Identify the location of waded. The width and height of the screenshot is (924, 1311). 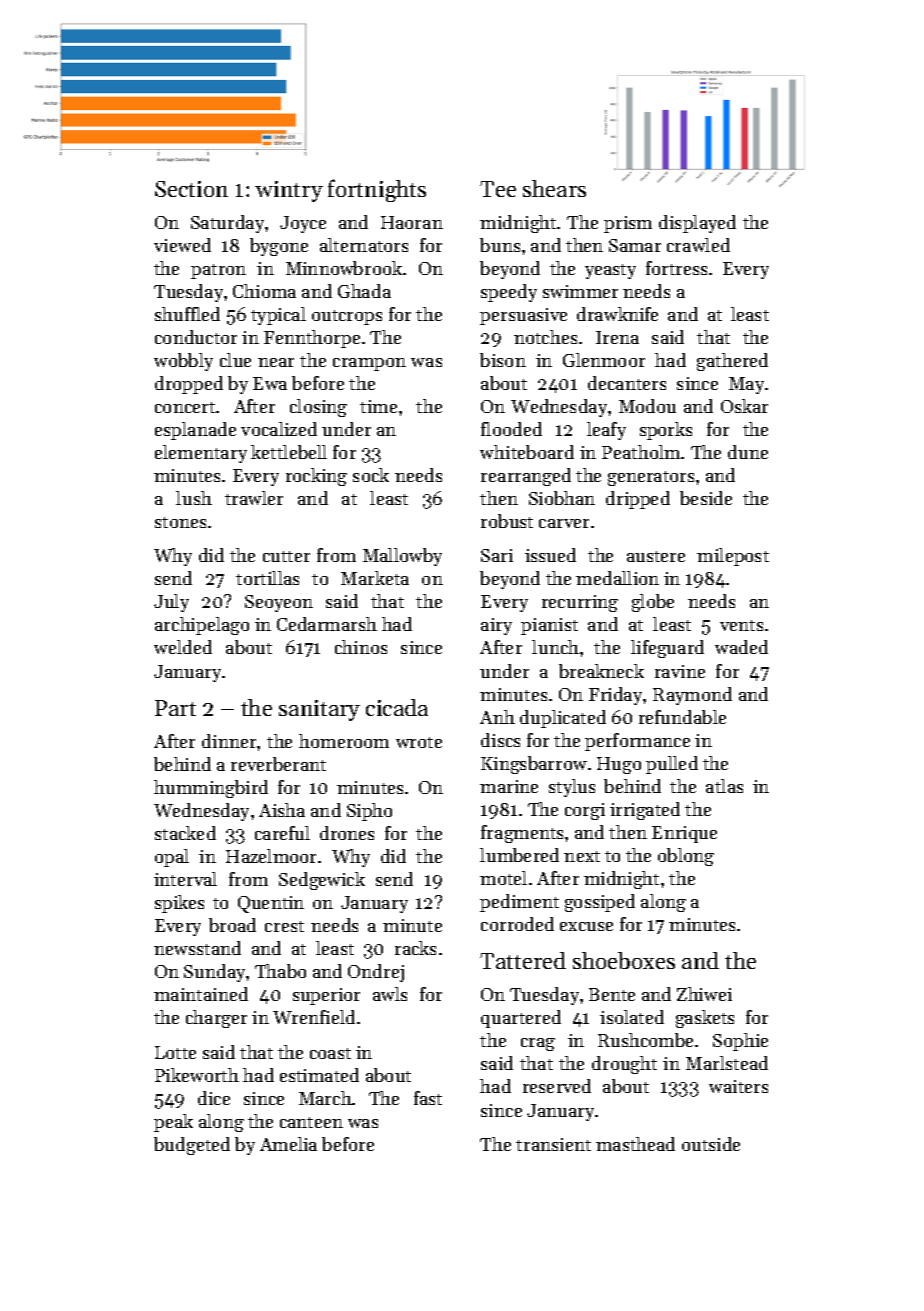
(741, 647).
